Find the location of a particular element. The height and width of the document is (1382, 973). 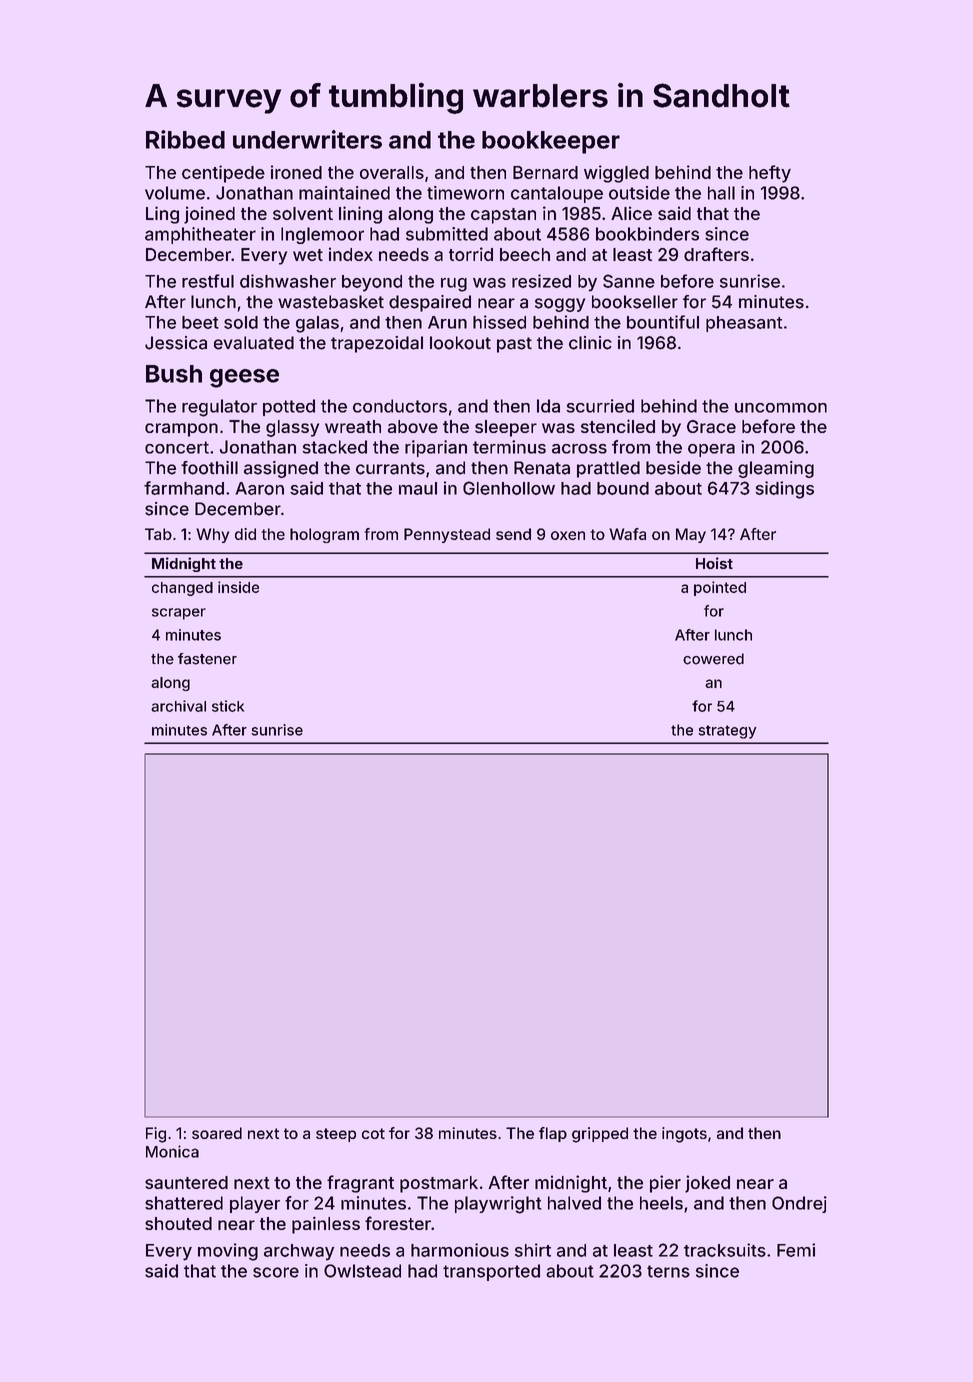

flap is located at coordinates (553, 1134).
